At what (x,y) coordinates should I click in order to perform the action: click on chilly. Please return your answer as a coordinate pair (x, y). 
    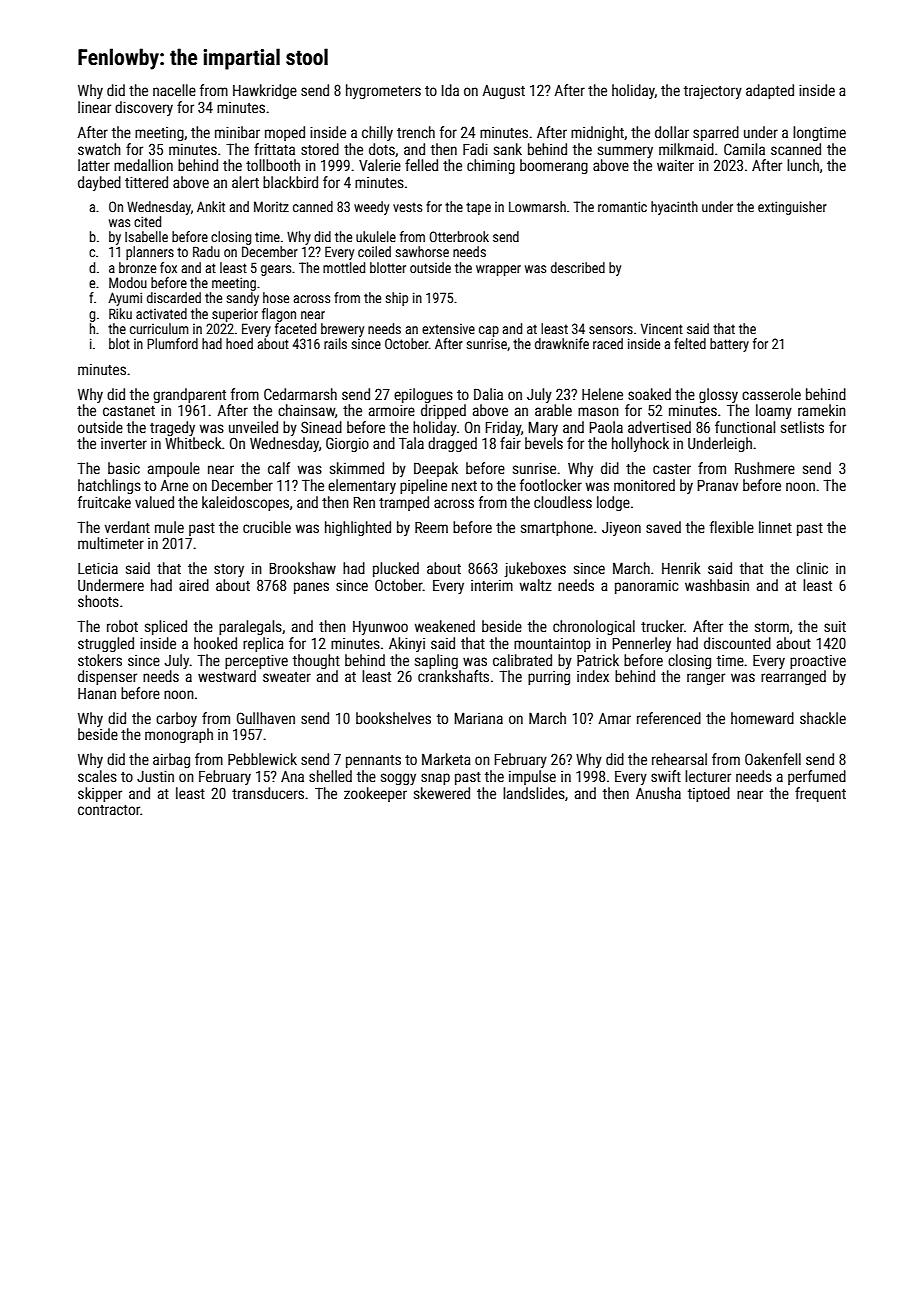
    Looking at the image, I should click on (377, 133).
